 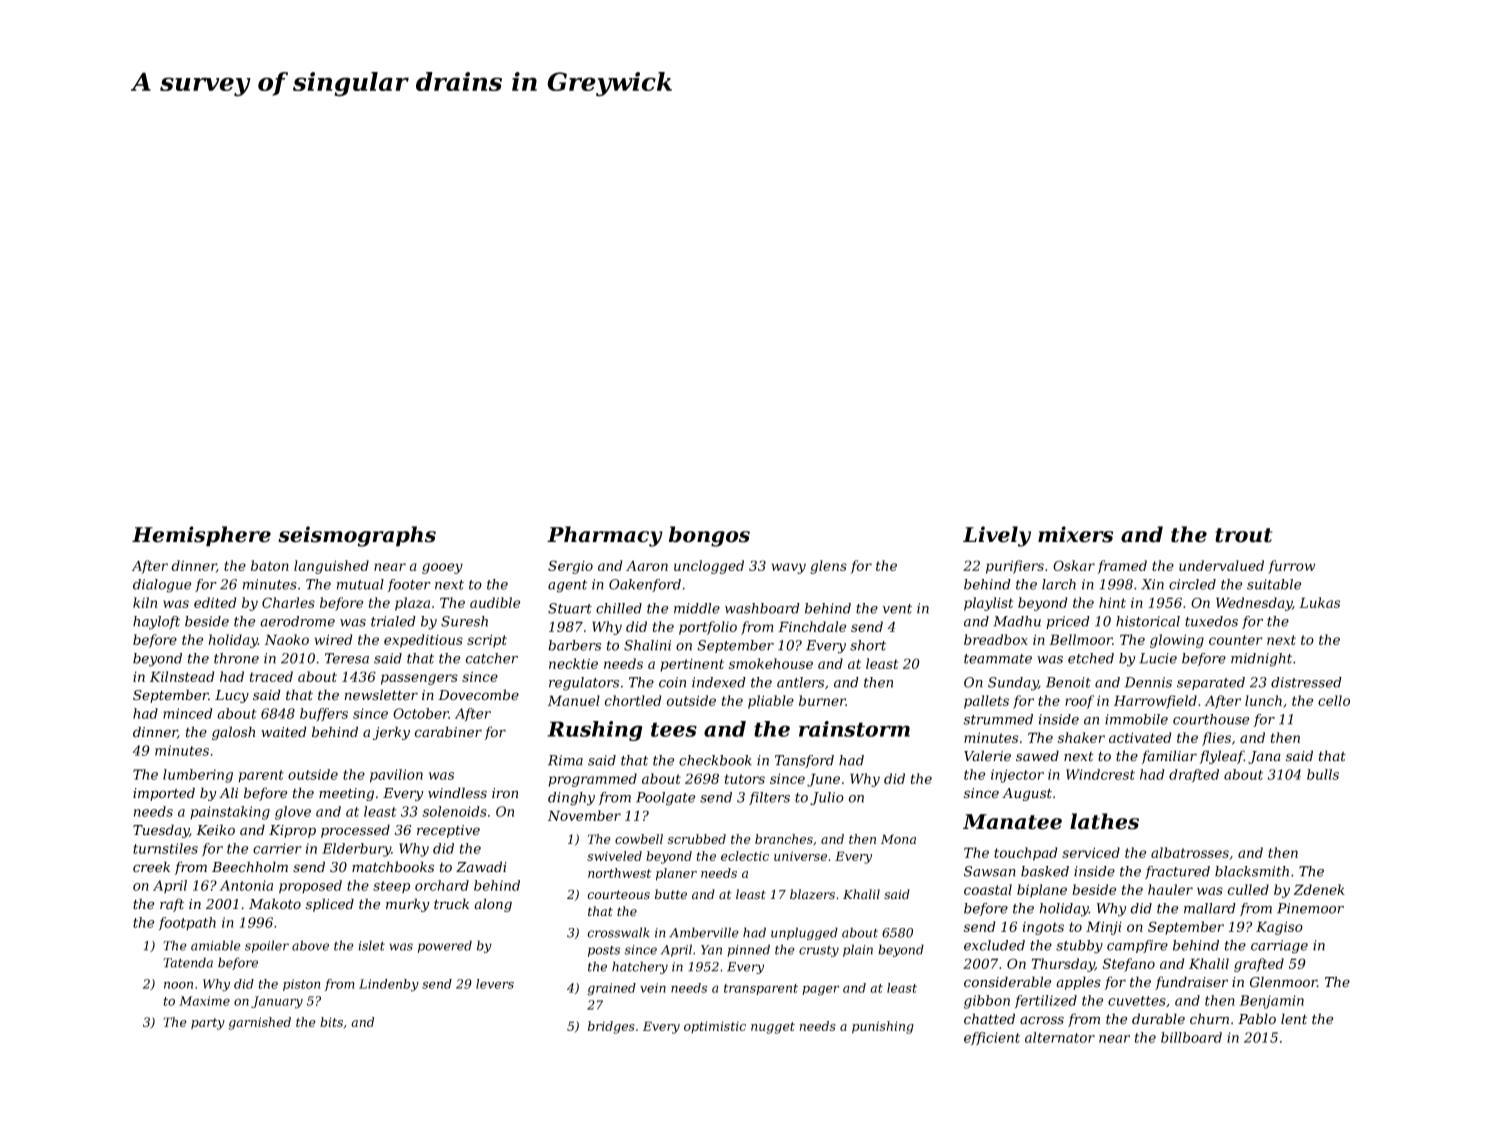 What do you see at coordinates (161, 831) in the page?
I see `Tuesday` at bounding box center [161, 831].
